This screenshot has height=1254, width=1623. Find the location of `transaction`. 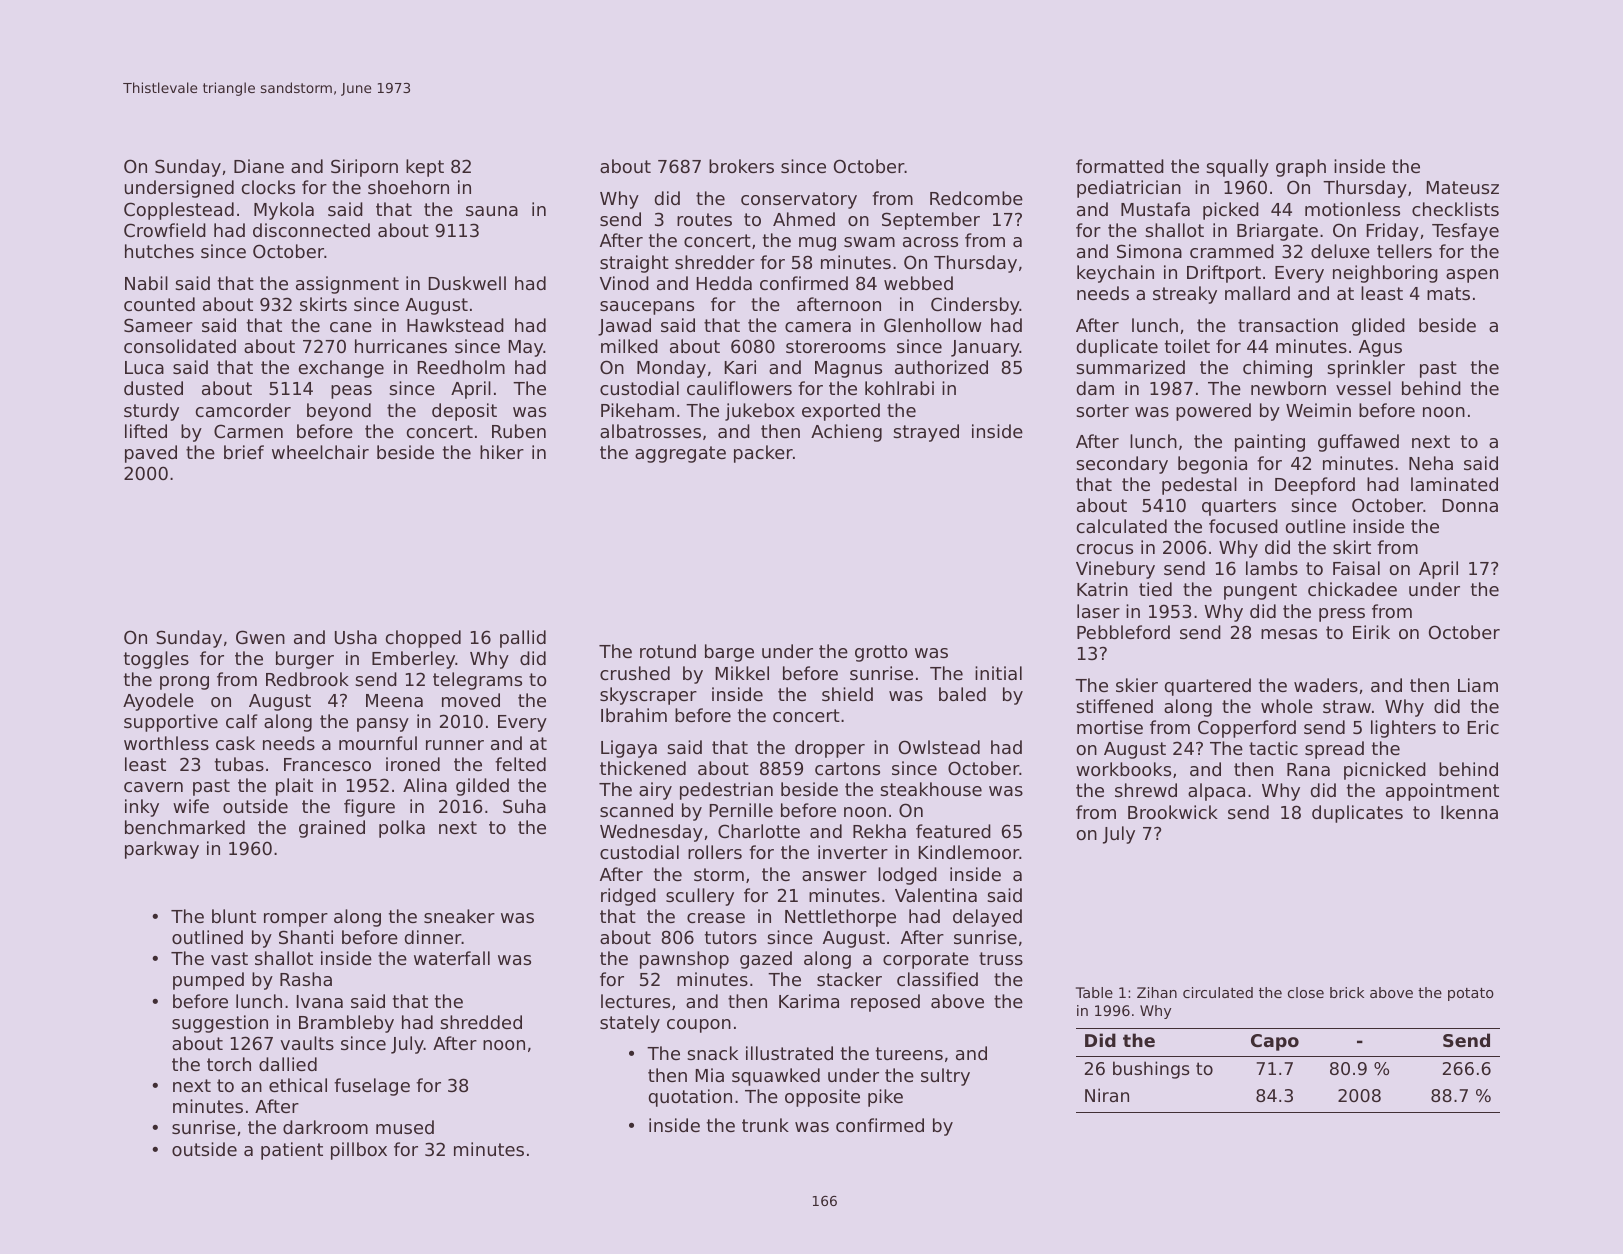

transaction is located at coordinates (1288, 325).
